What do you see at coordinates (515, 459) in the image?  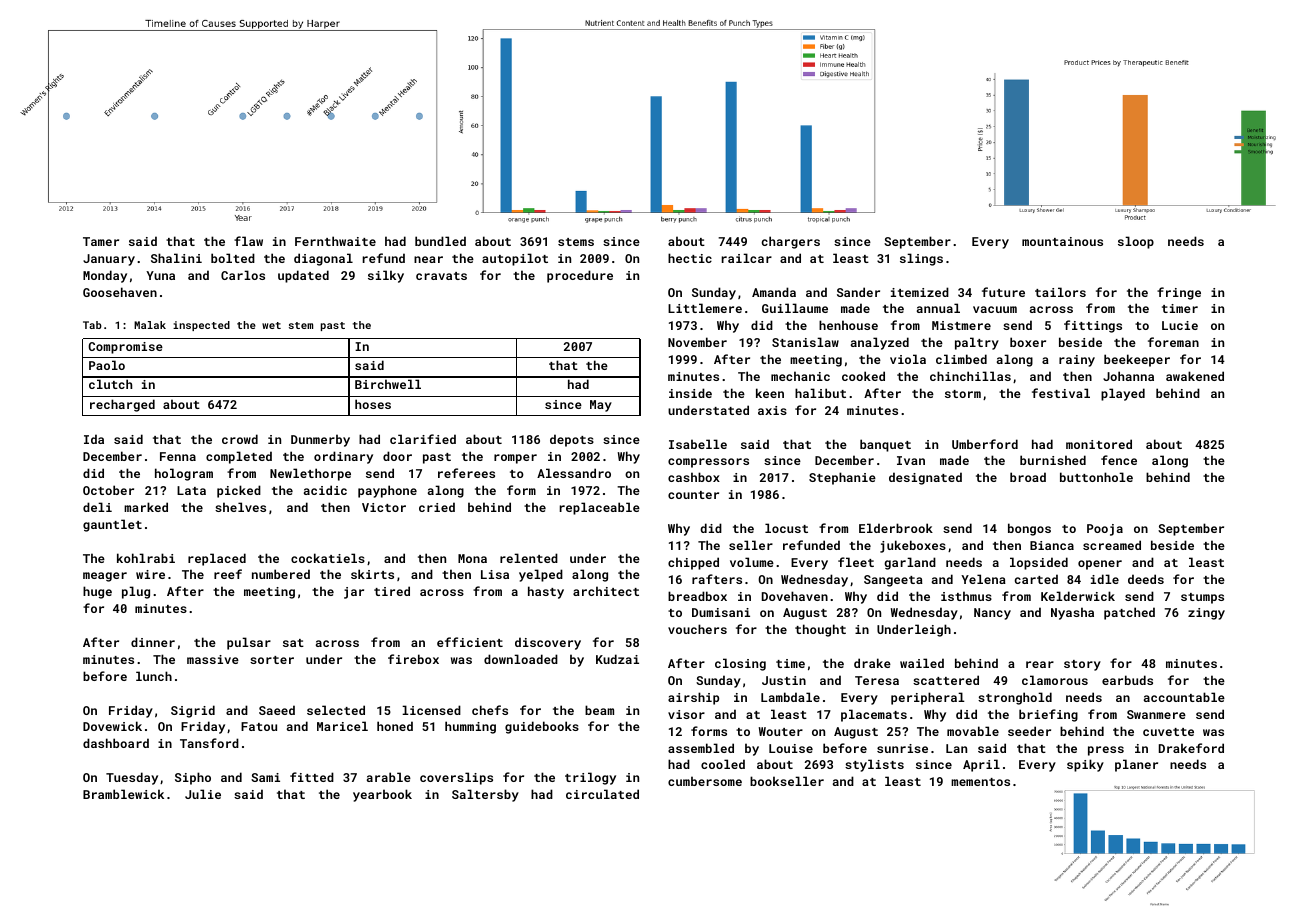 I see `romper` at bounding box center [515, 459].
